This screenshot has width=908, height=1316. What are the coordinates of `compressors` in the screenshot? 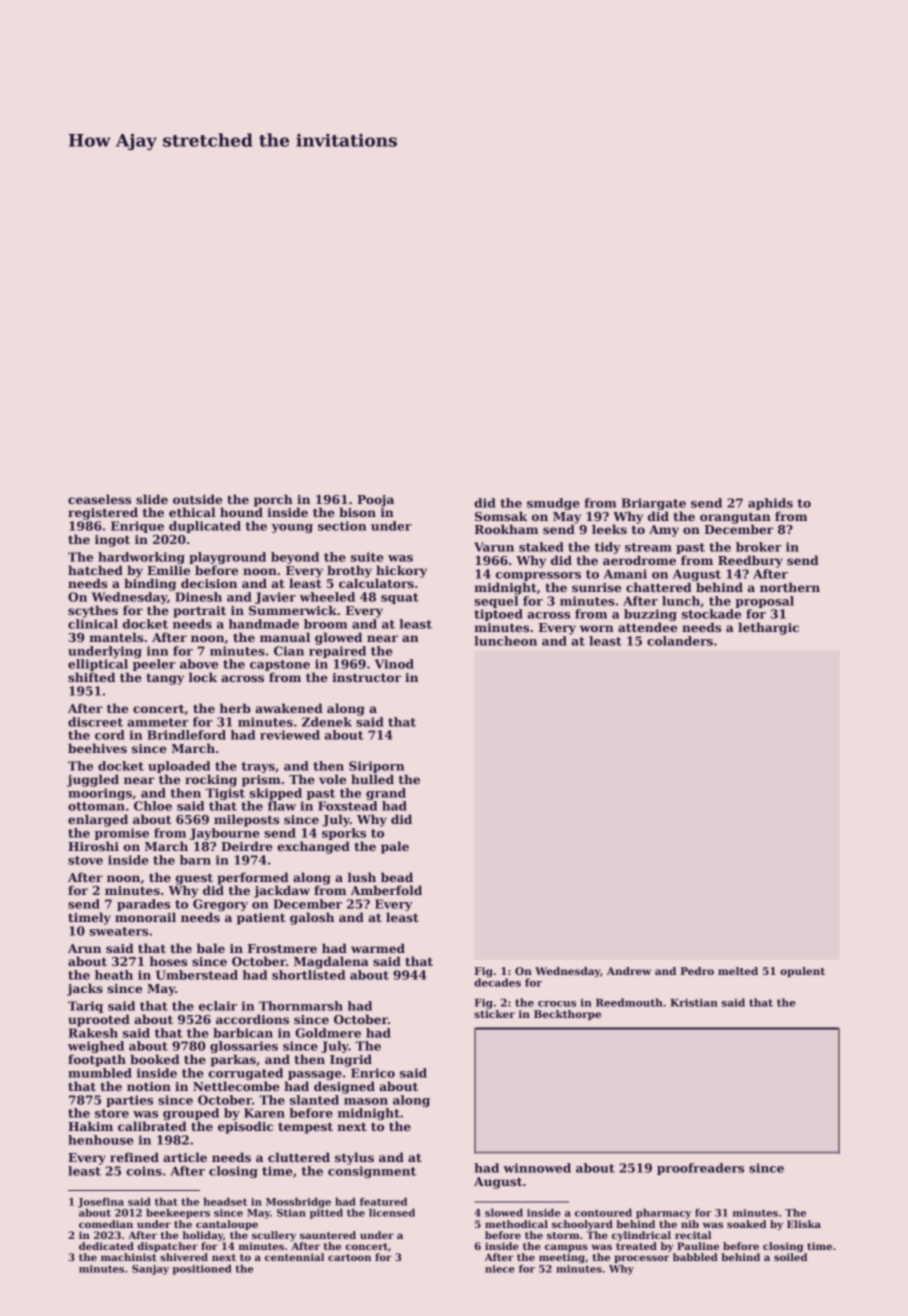 It's located at (538, 576).
